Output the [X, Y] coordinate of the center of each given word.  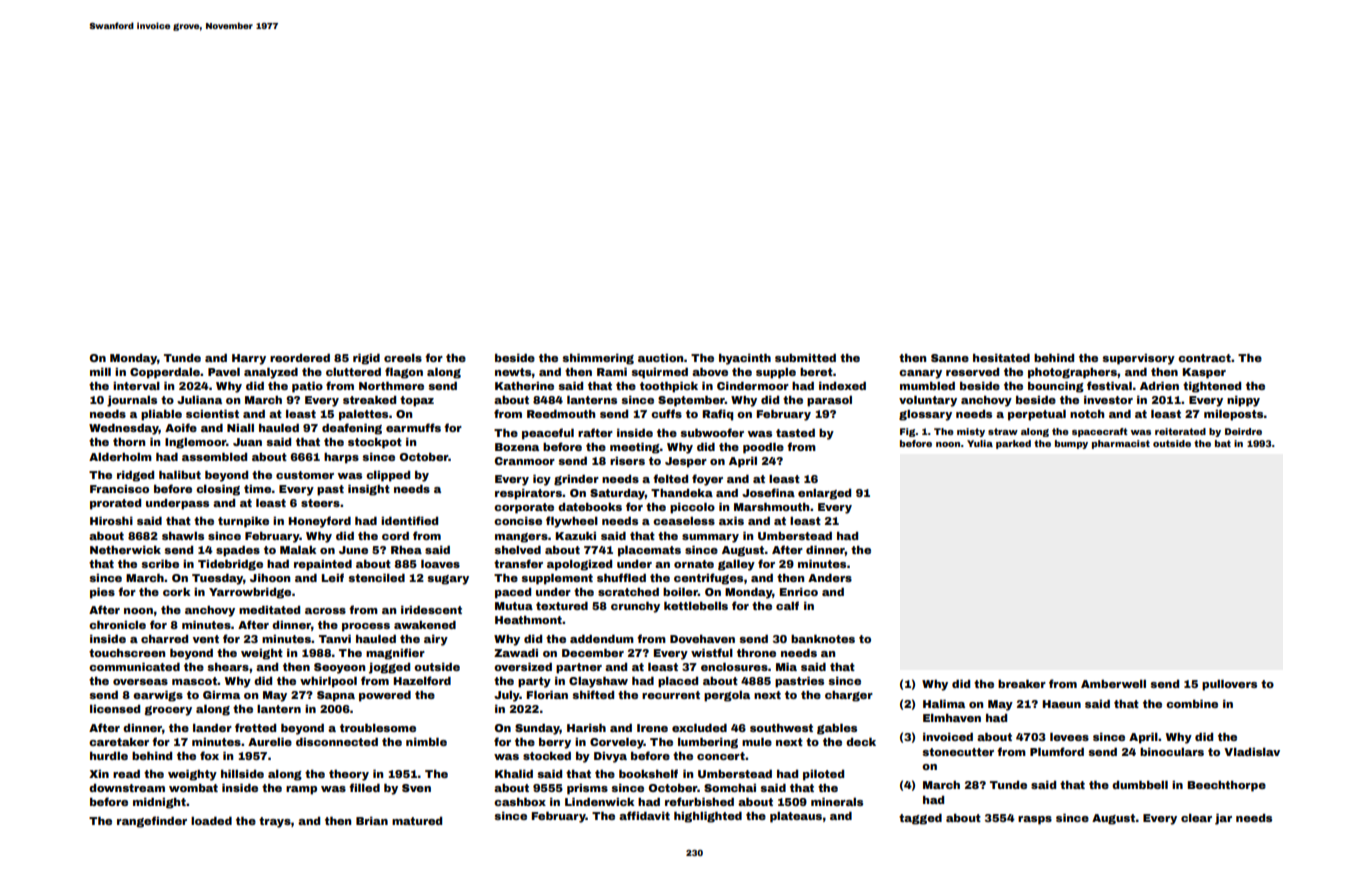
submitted [805, 358]
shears [228, 667]
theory [349, 775]
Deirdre [1243, 431]
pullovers [1229, 685]
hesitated [1001, 358]
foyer [707, 480]
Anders [830, 578]
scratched [628, 592]
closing [218, 490]
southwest [781, 728]
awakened [425, 625]
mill [100, 372]
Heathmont [528, 620]
